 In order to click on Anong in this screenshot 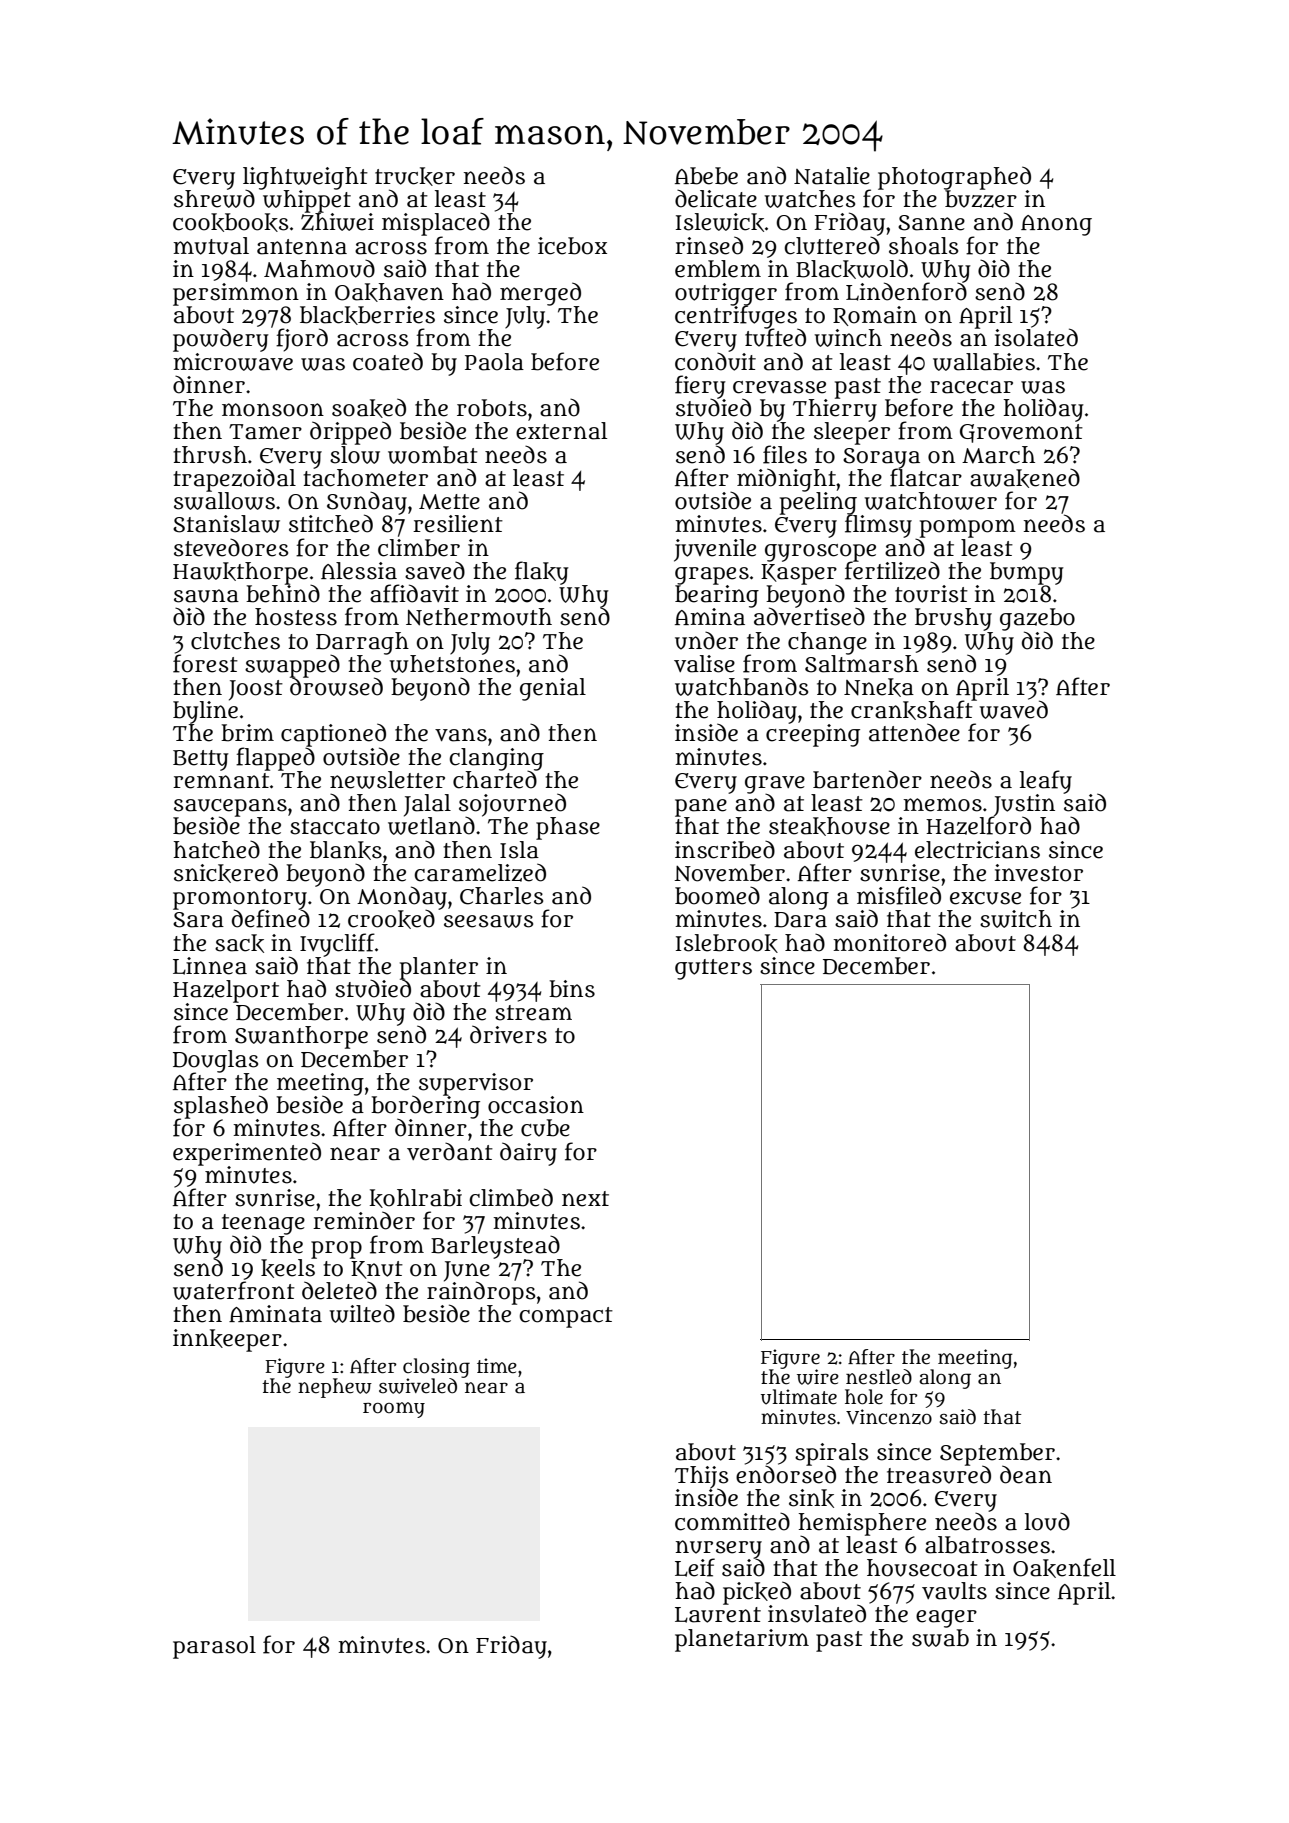, I will do `click(1056, 225)`.
